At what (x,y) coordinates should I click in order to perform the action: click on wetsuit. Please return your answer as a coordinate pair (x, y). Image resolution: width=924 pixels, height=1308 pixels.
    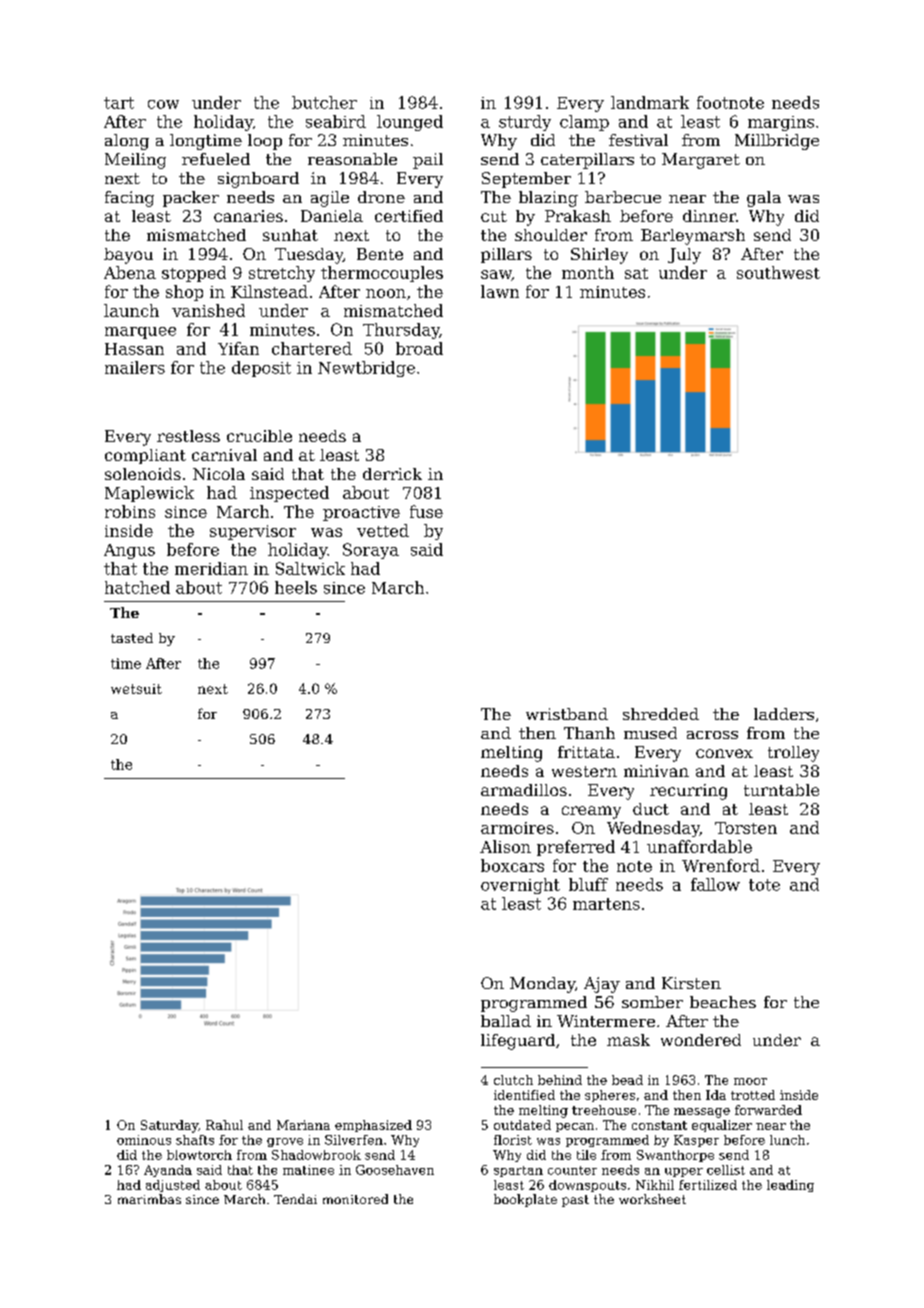
    Looking at the image, I should click on (136, 689).
